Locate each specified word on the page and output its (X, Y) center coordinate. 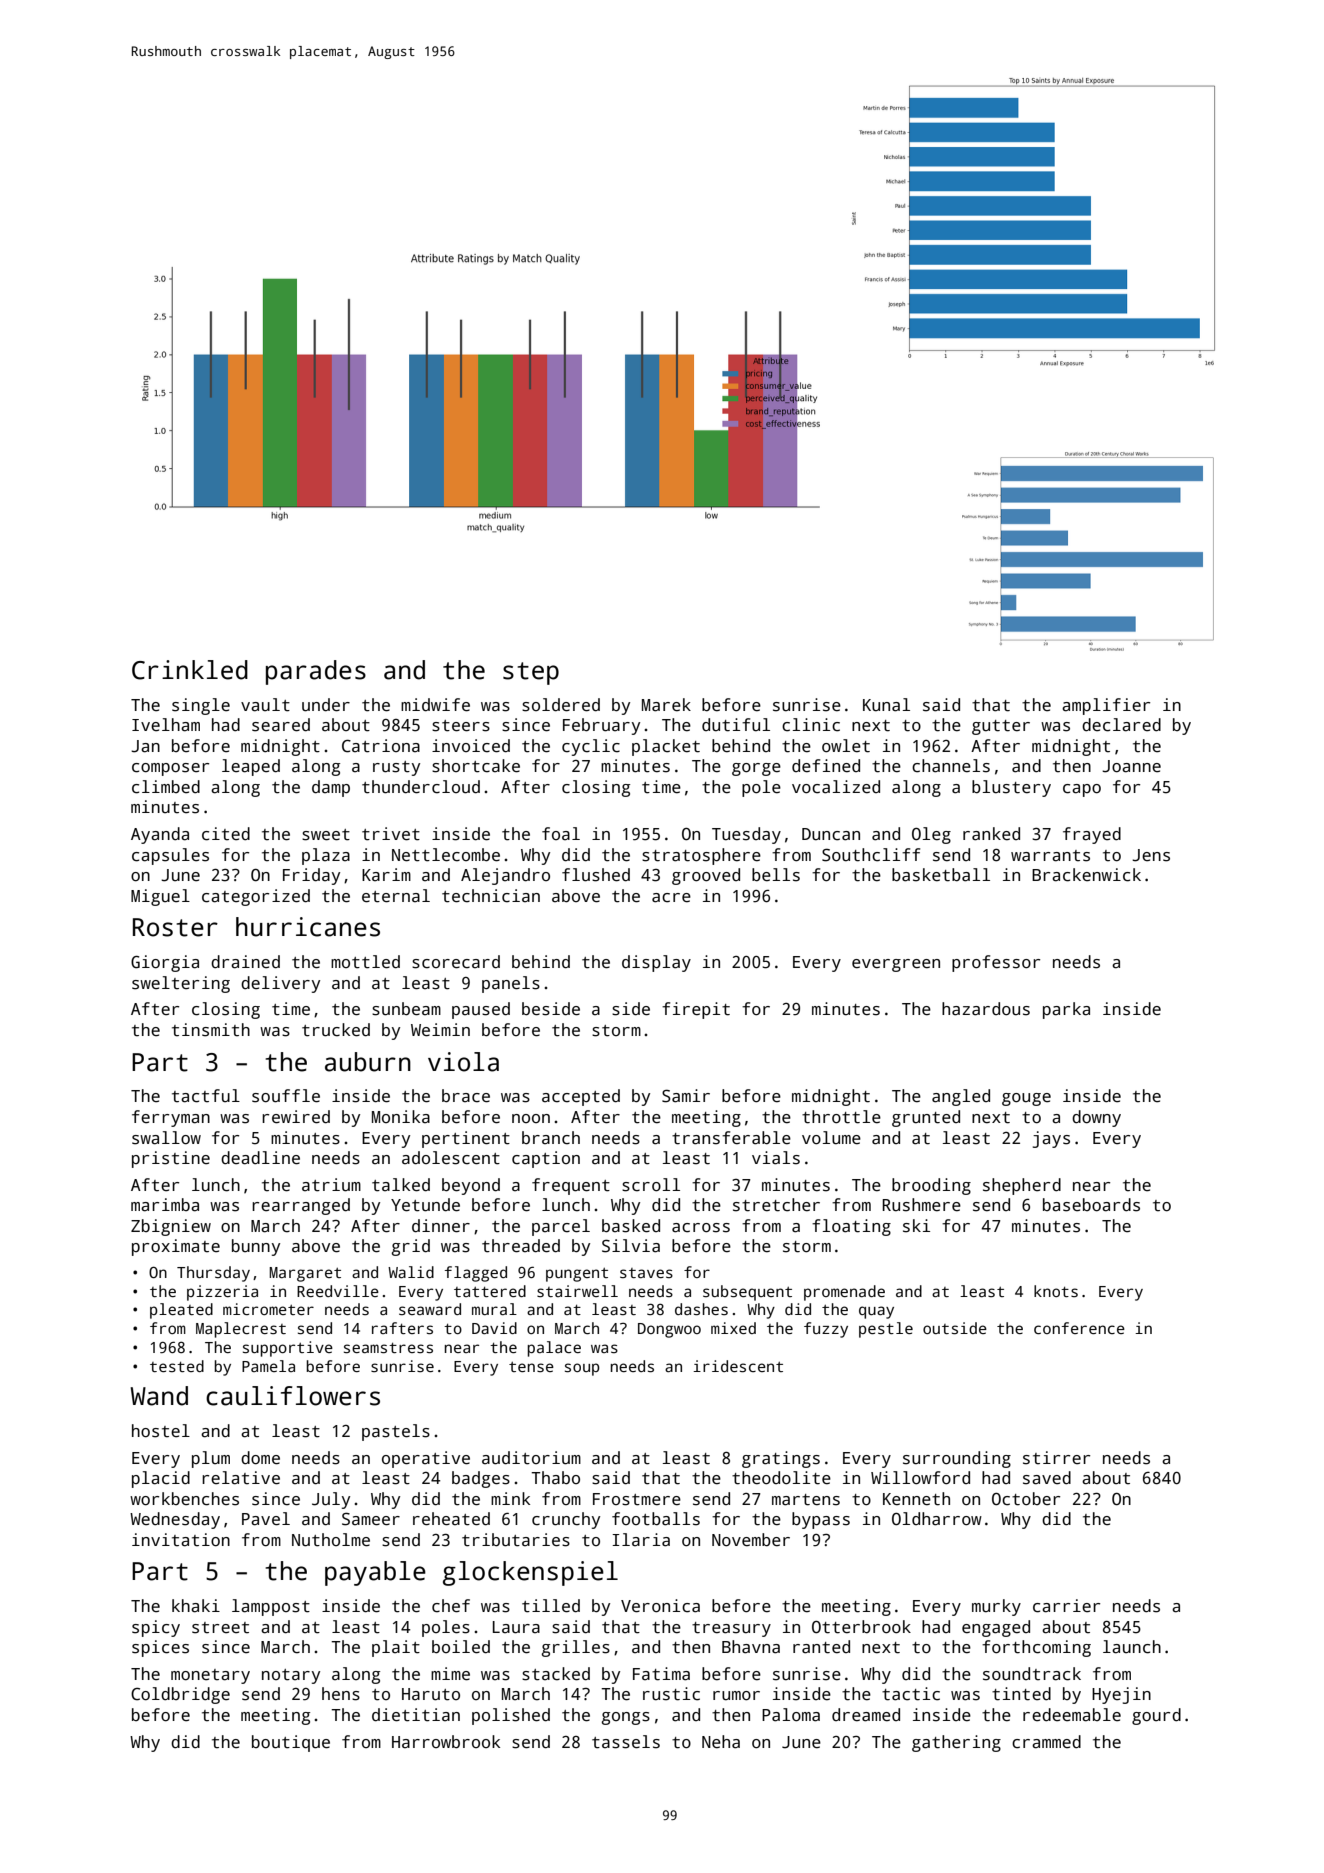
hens (341, 1694)
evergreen (896, 965)
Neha (721, 1742)
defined (826, 766)
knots (1056, 1291)
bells (776, 875)
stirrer (1056, 1458)
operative (426, 1459)
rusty (396, 768)
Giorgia (165, 963)
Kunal (886, 705)
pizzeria (222, 1293)
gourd (1156, 1716)
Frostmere (637, 1499)
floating (851, 1227)
